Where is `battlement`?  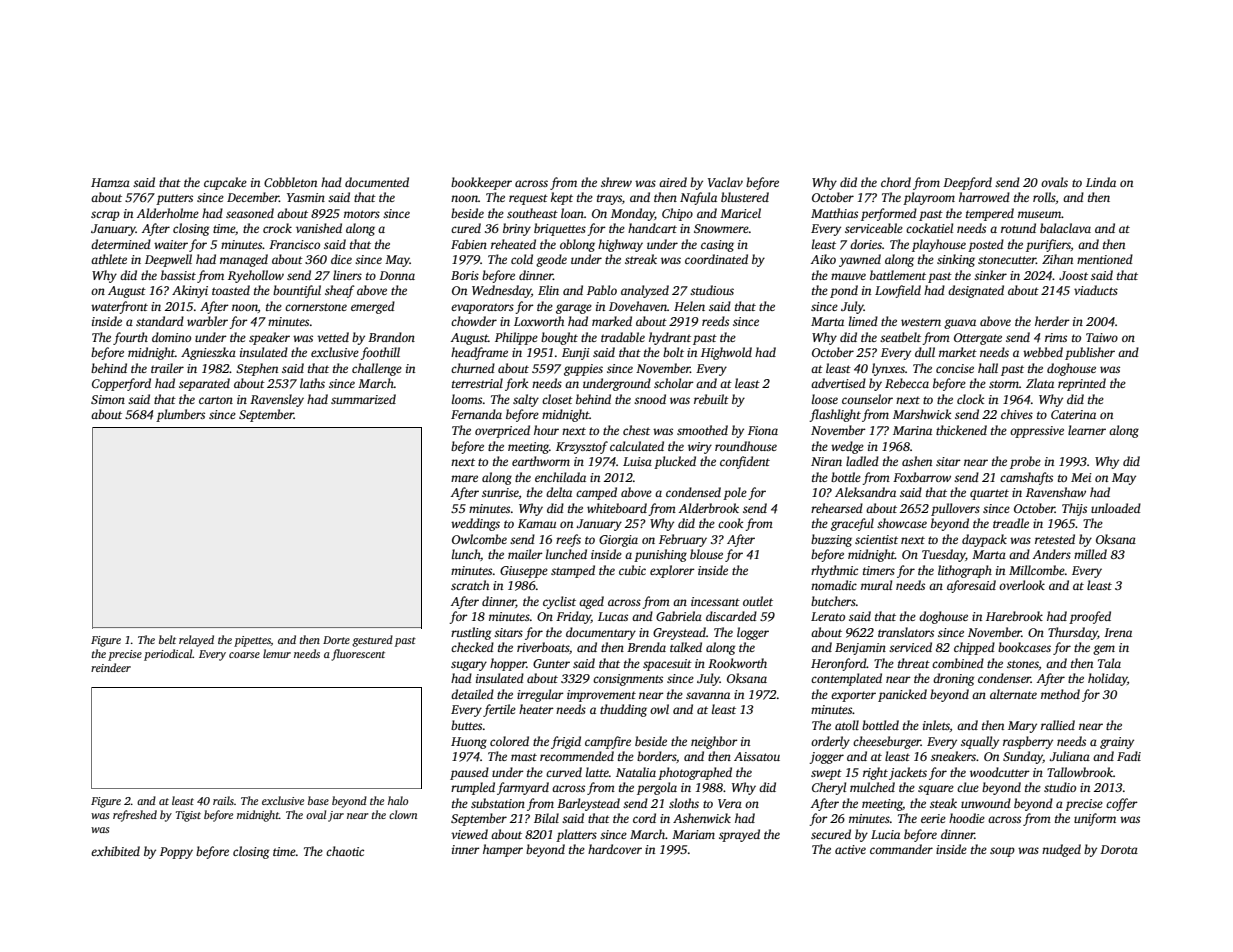
battlement is located at coordinates (898, 275).
